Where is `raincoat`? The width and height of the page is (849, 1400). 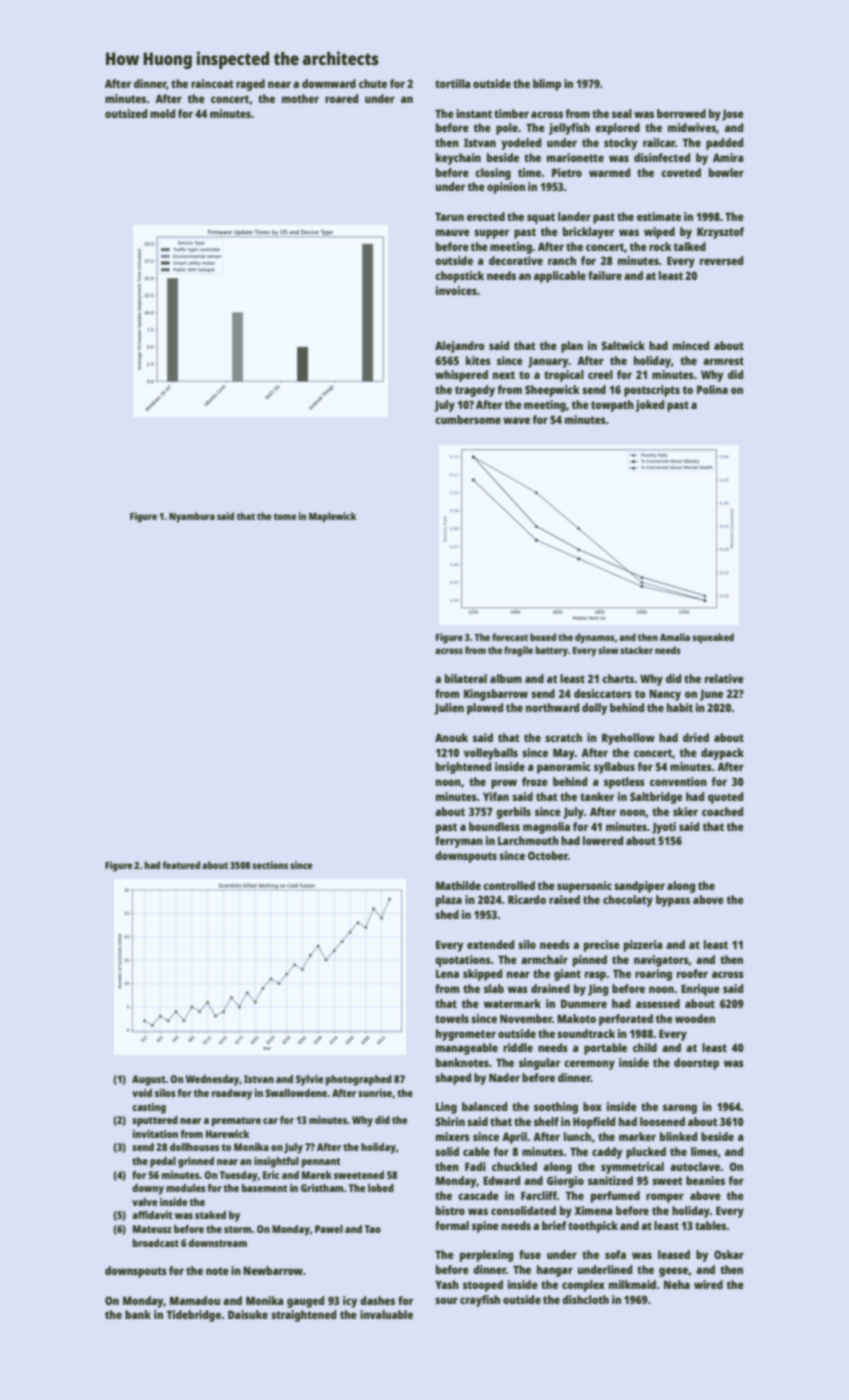 raincoat is located at coordinates (212, 83).
